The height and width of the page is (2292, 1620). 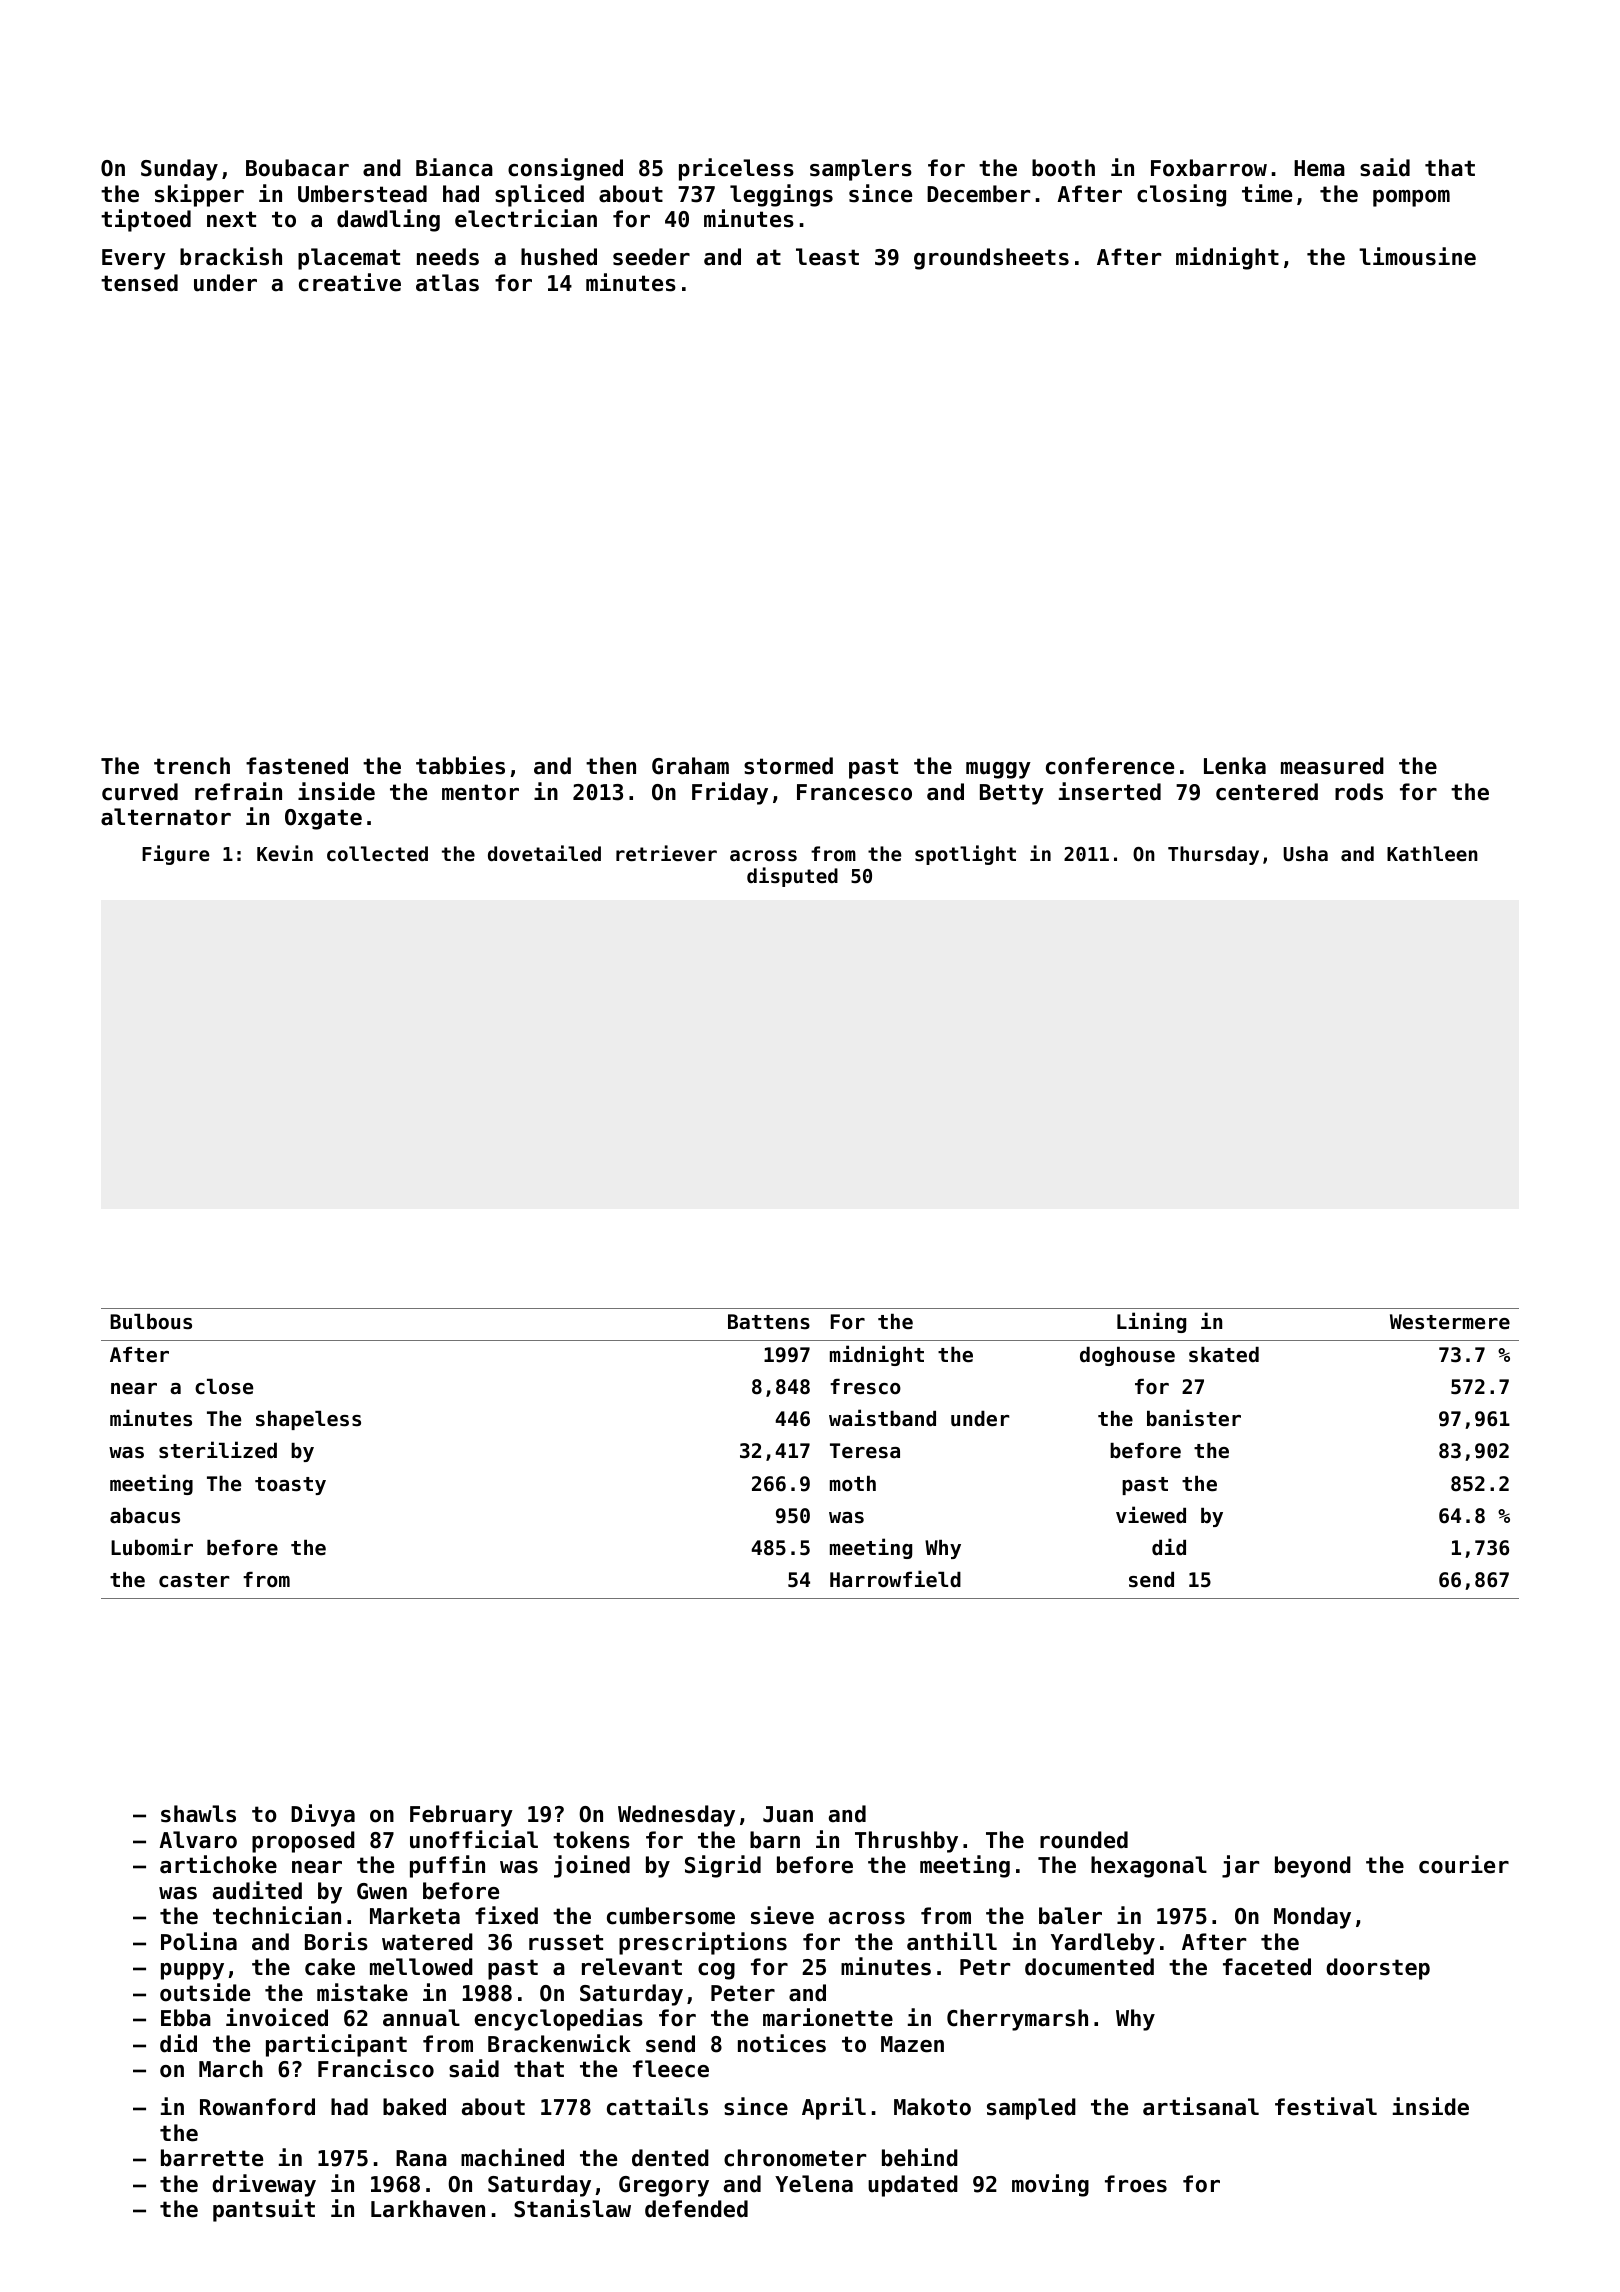 I want to click on Boubacar, so click(x=297, y=168).
